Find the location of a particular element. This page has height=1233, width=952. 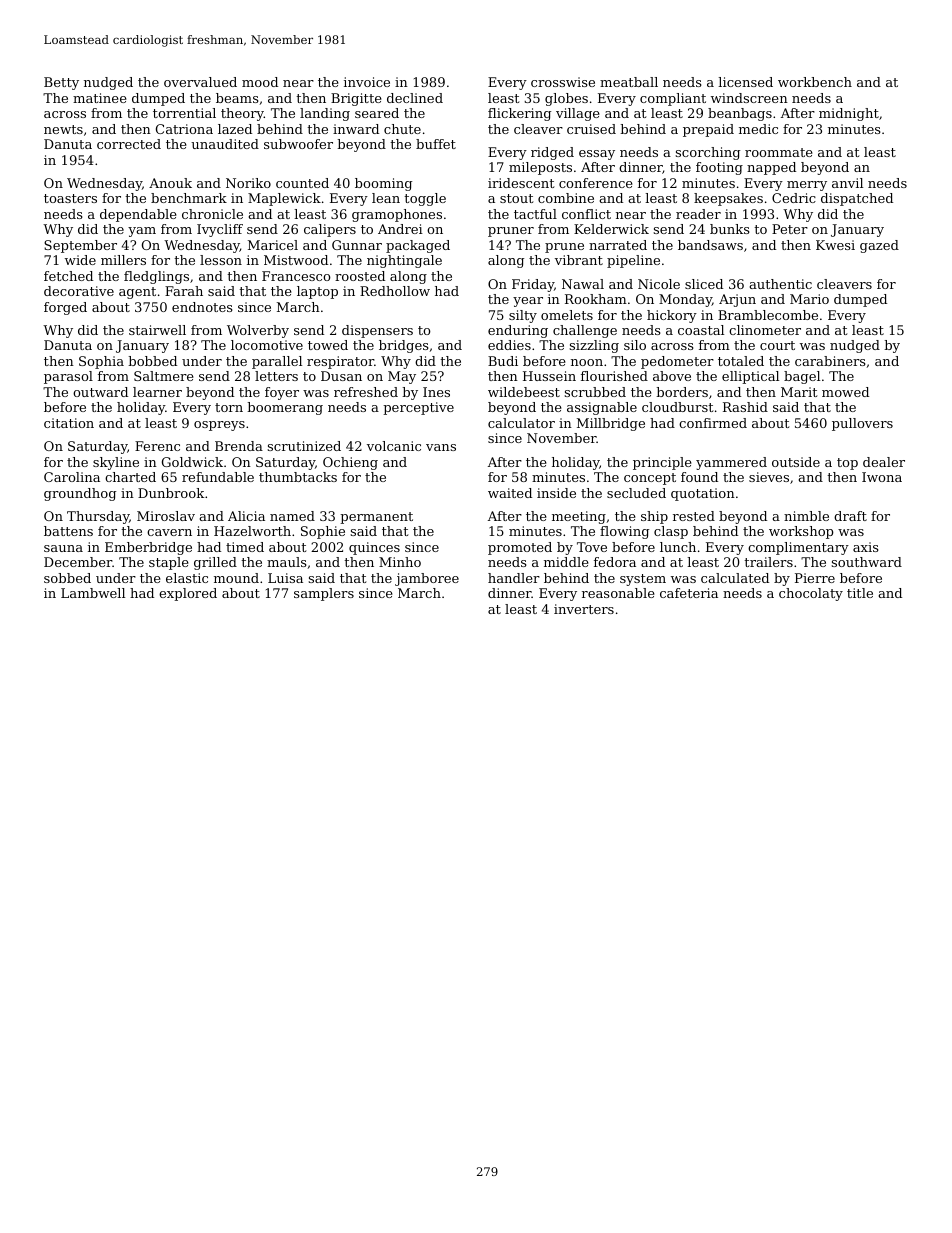

endnotes is located at coordinates (202, 307).
